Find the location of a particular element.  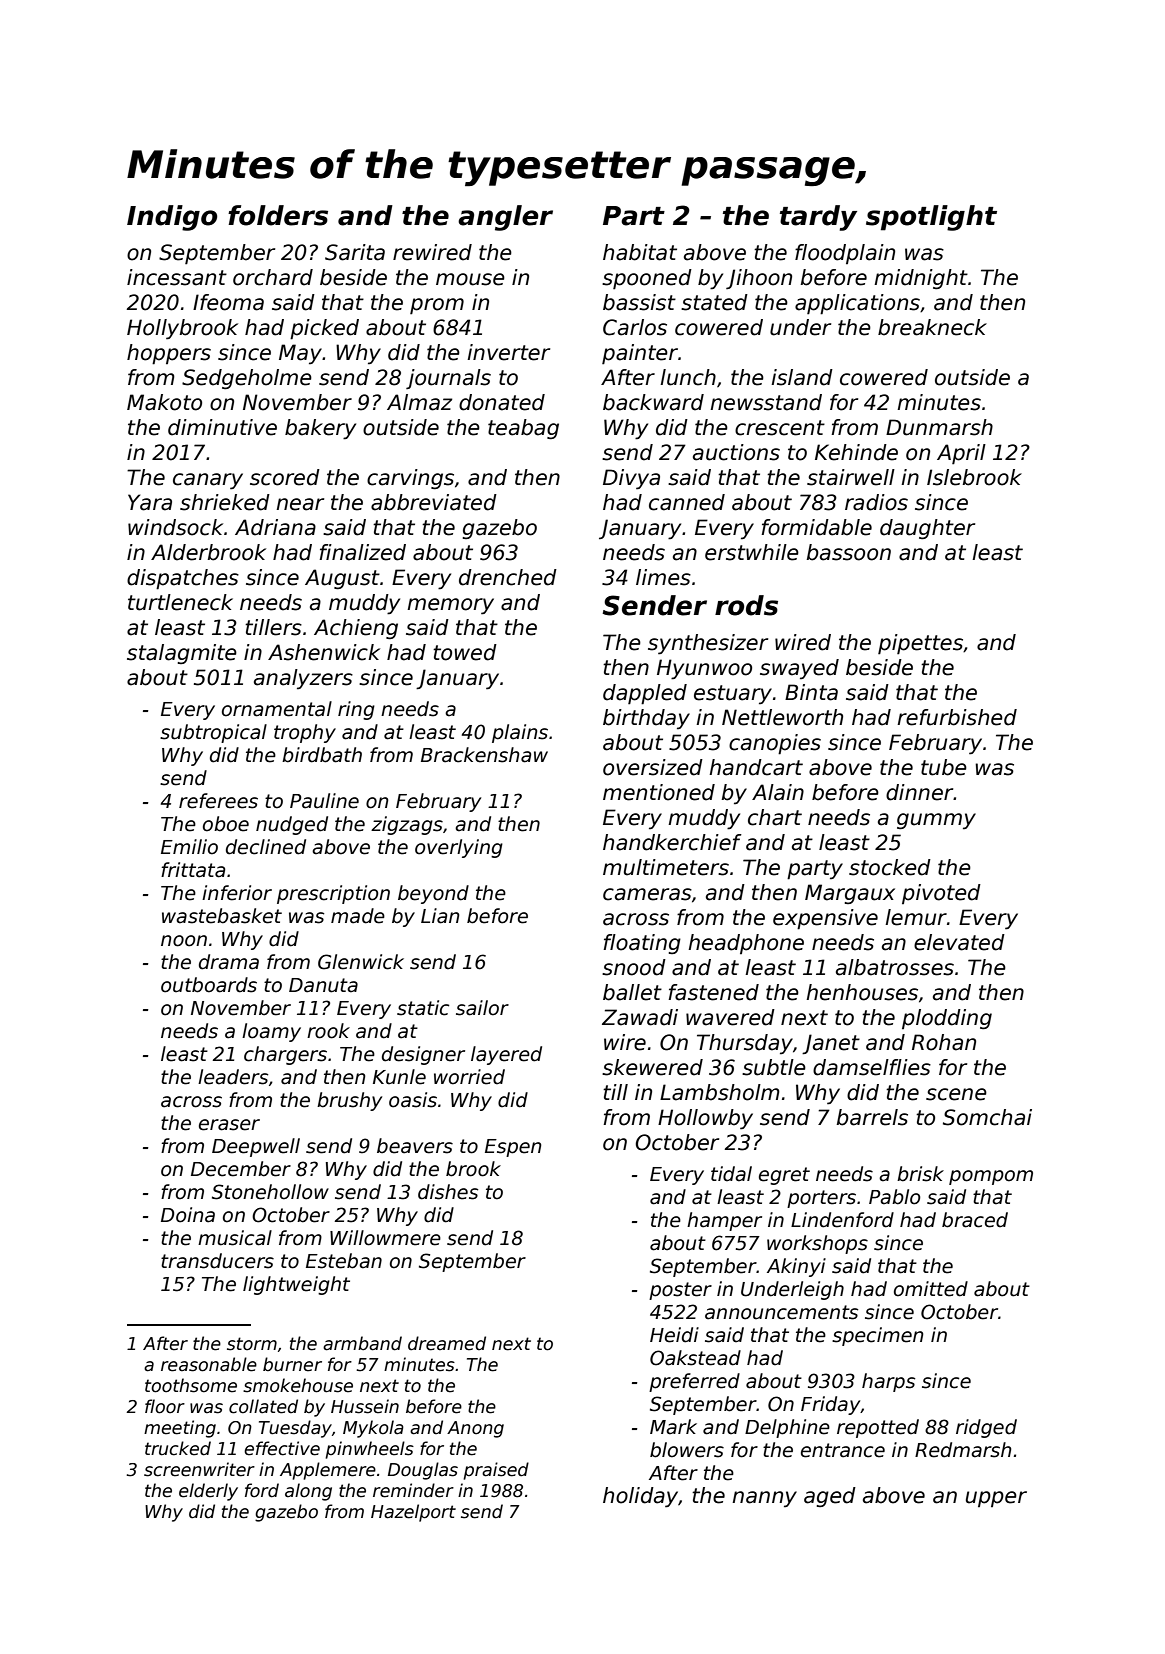

snood is located at coordinates (634, 967).
